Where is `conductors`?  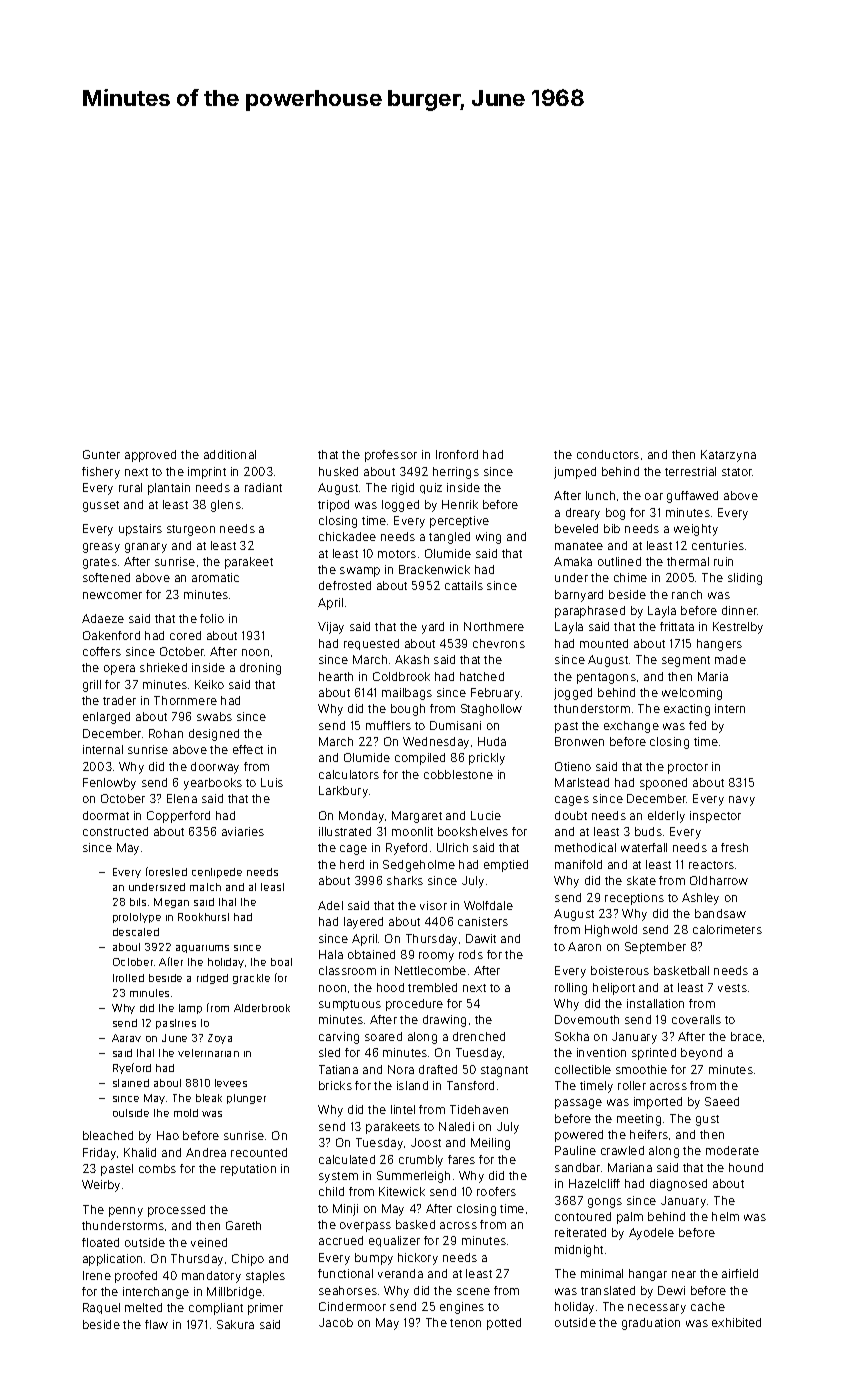
conductors is located at coordinates (608, 454).
